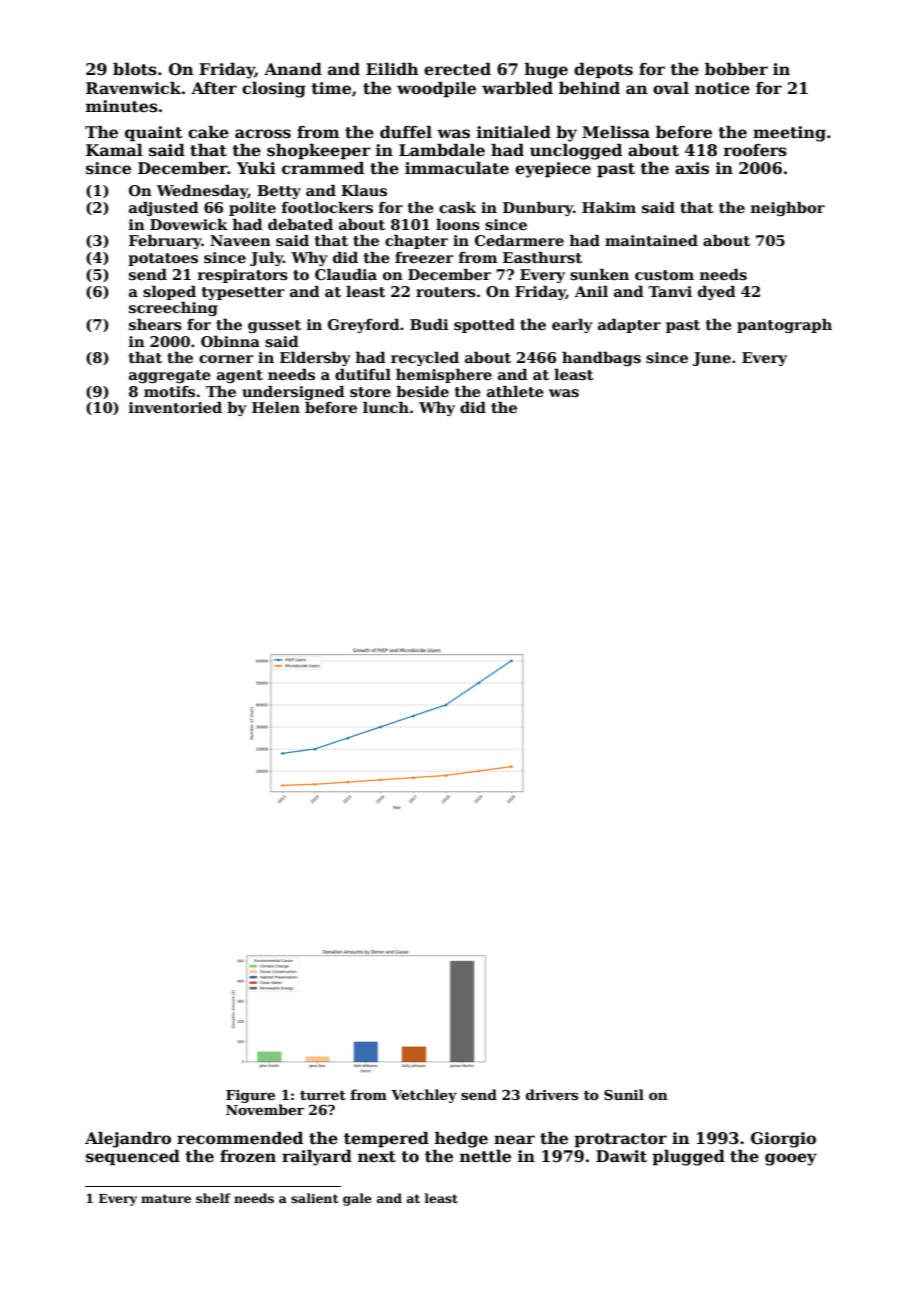 The height and width of the screenshot is (1308, 924). I want to click on athlete, so click(515, 391).
